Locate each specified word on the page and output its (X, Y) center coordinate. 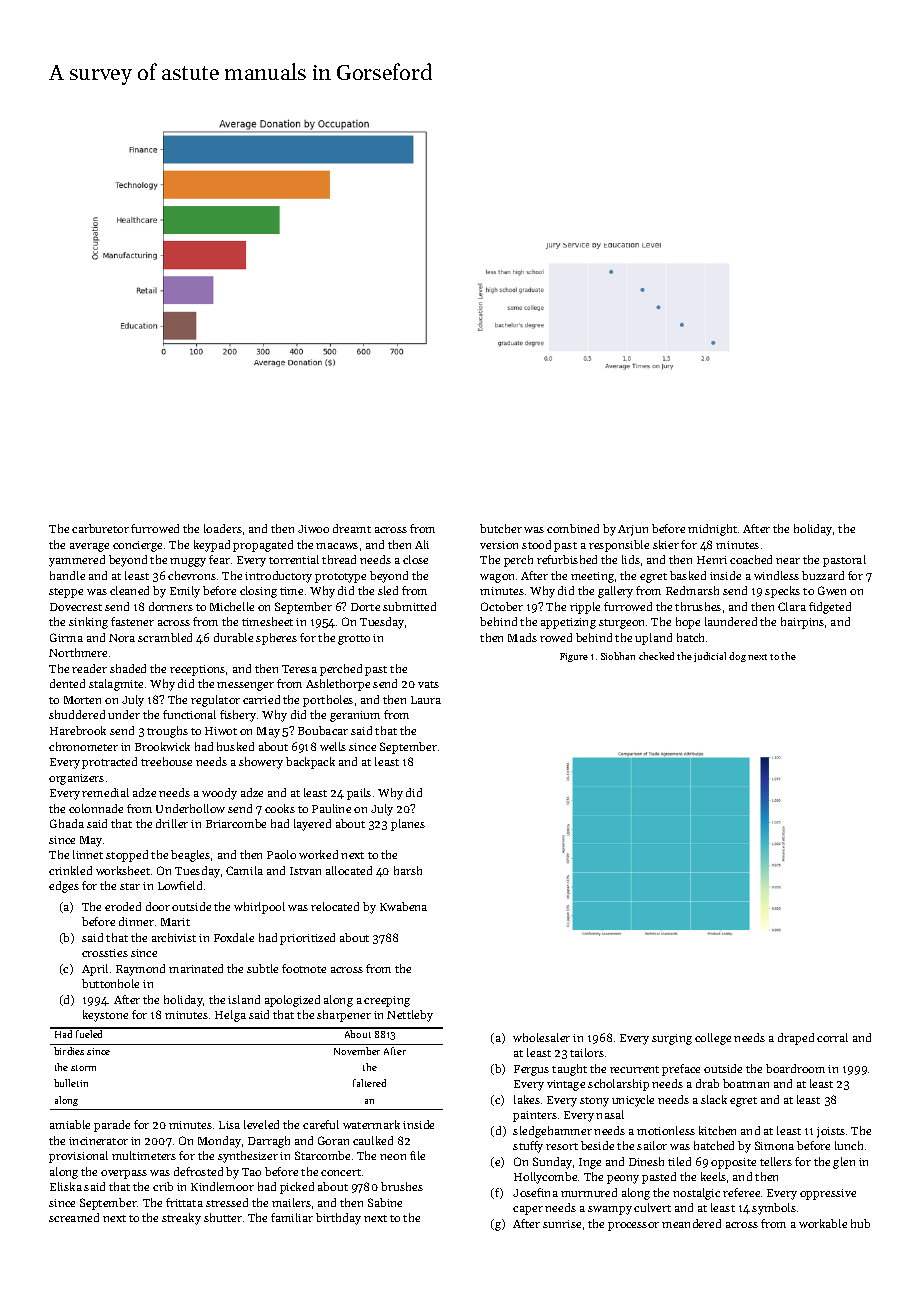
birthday (338, 1219)
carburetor (100, 528)
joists (831, 1132)
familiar (292, 1217)
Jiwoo (313, 529)
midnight (712, 530)
